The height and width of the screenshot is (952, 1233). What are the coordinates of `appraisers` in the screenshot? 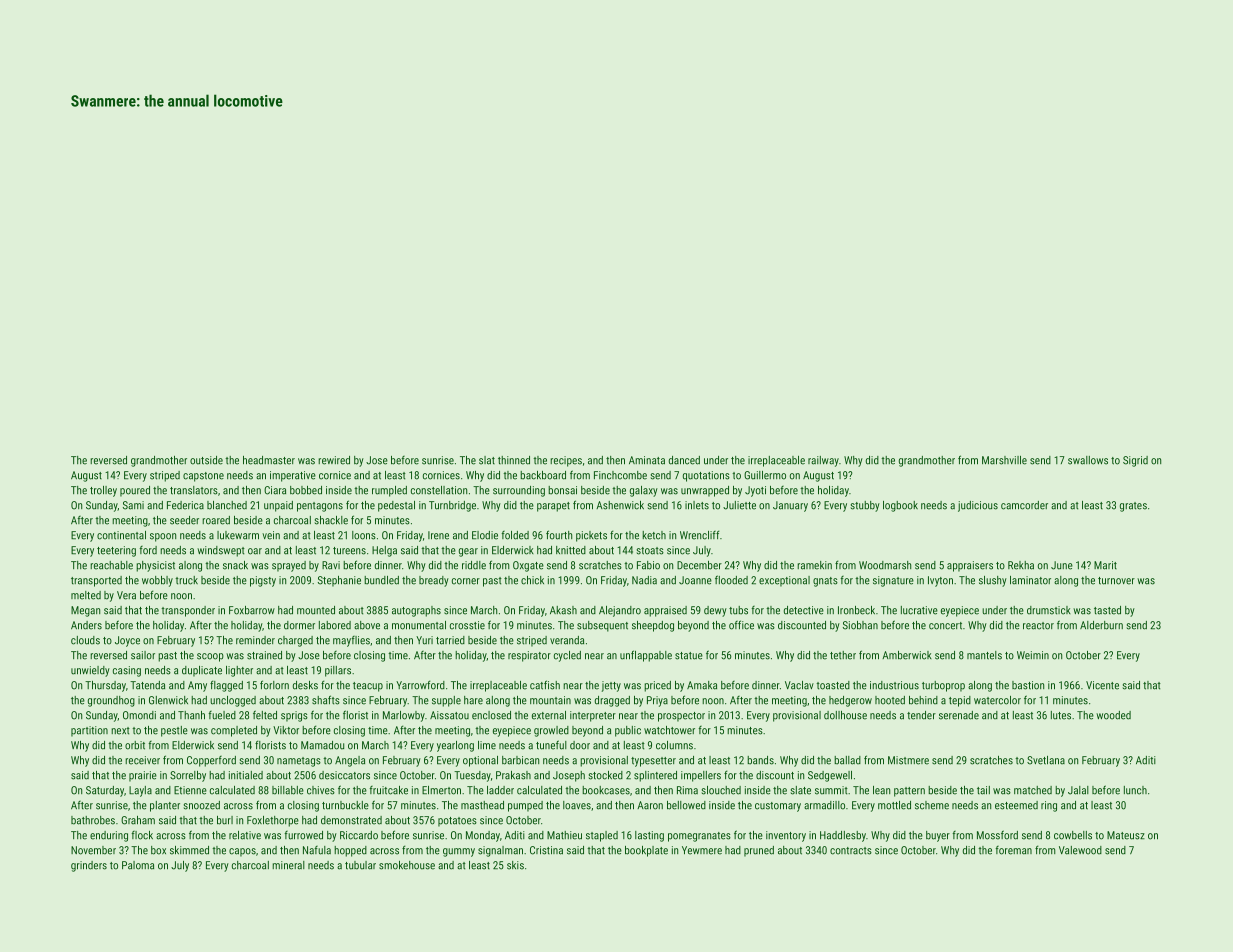 It's located at (970, 566).
